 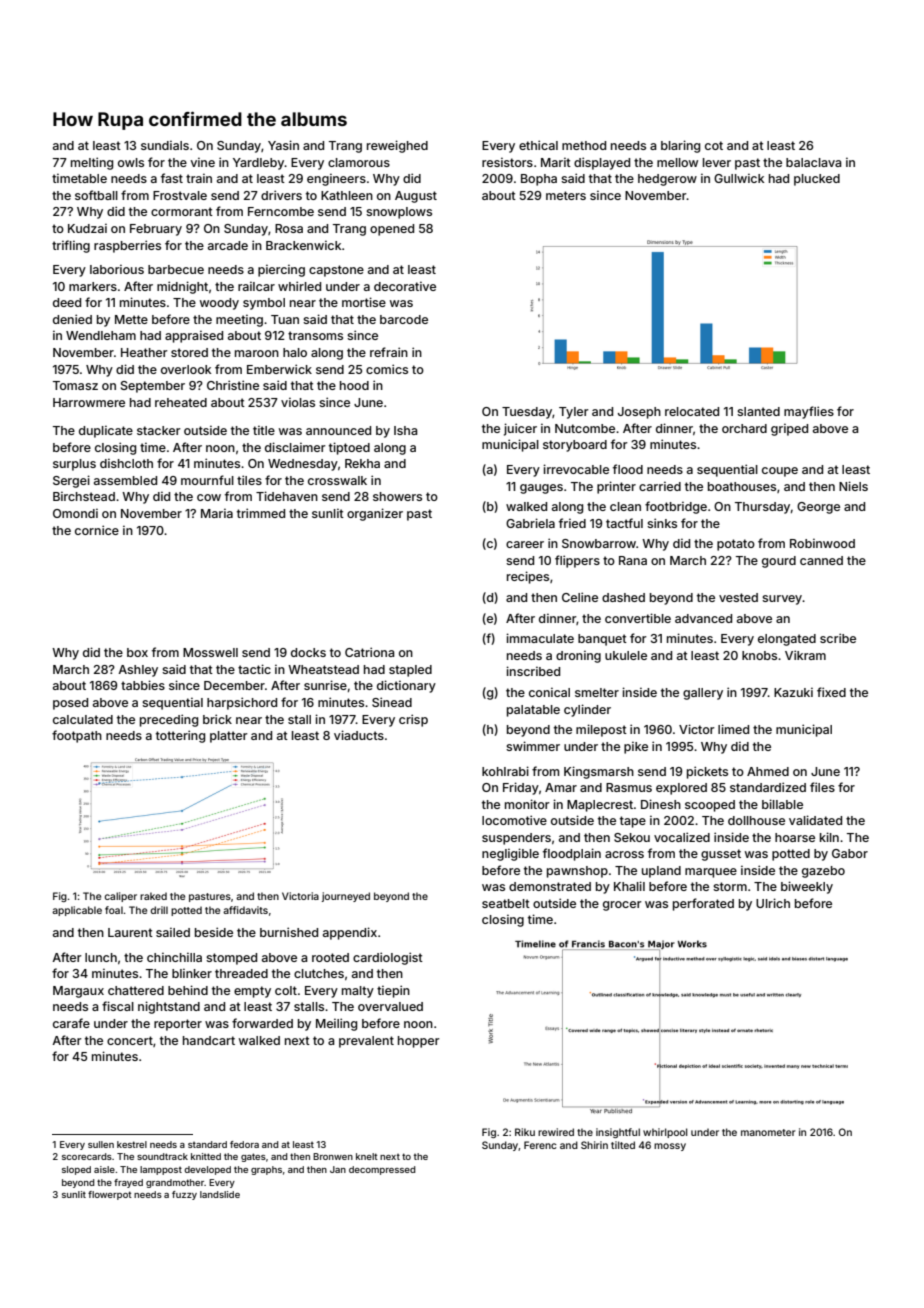 What do you see at coordinates (823, 872) in the image?
I see `gazebo` at bounding box center [823, 872].
